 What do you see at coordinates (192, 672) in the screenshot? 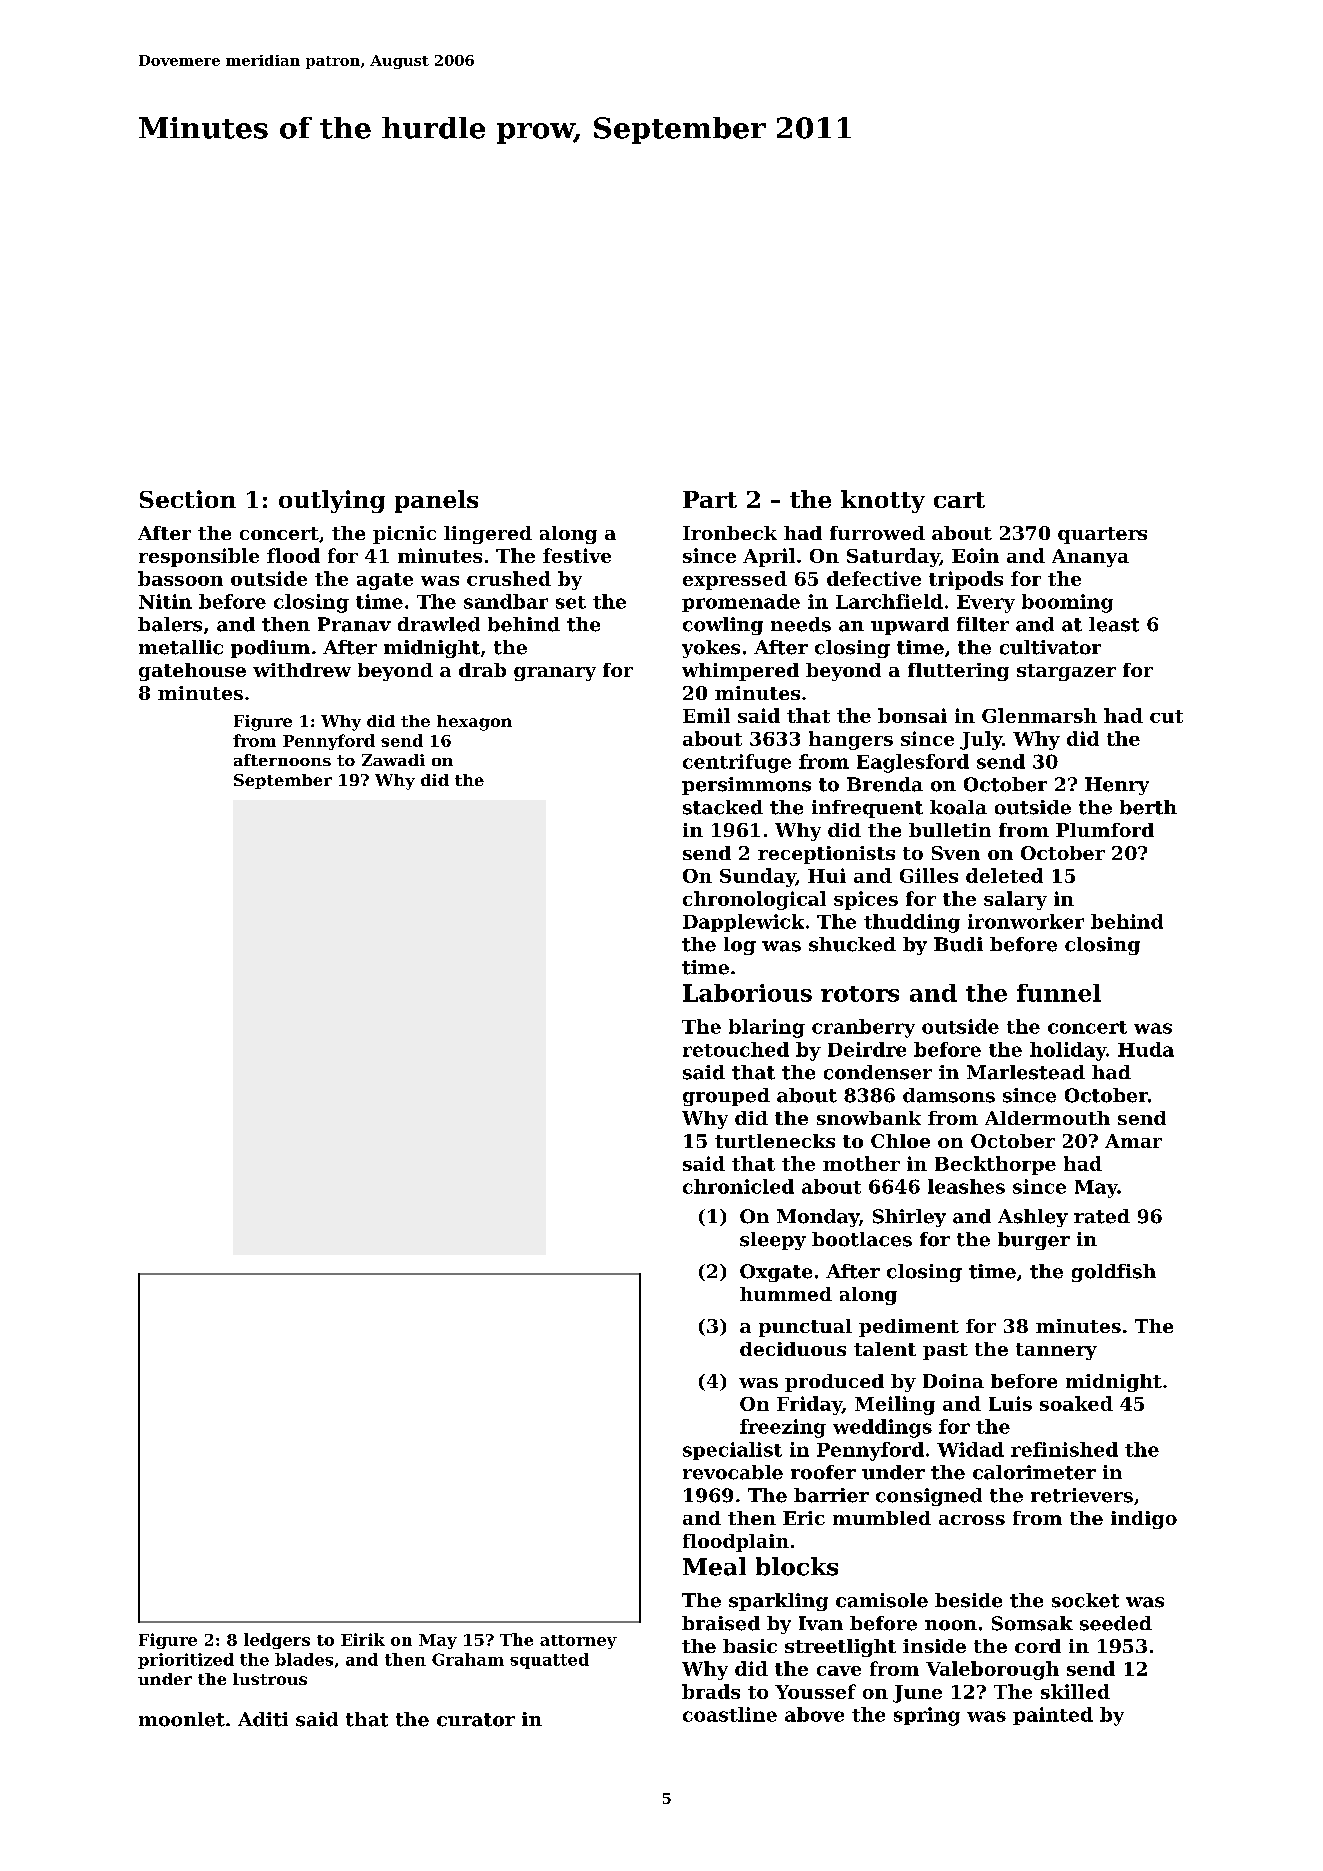
I see `gatehouse` at bounding box center [192, 672].
